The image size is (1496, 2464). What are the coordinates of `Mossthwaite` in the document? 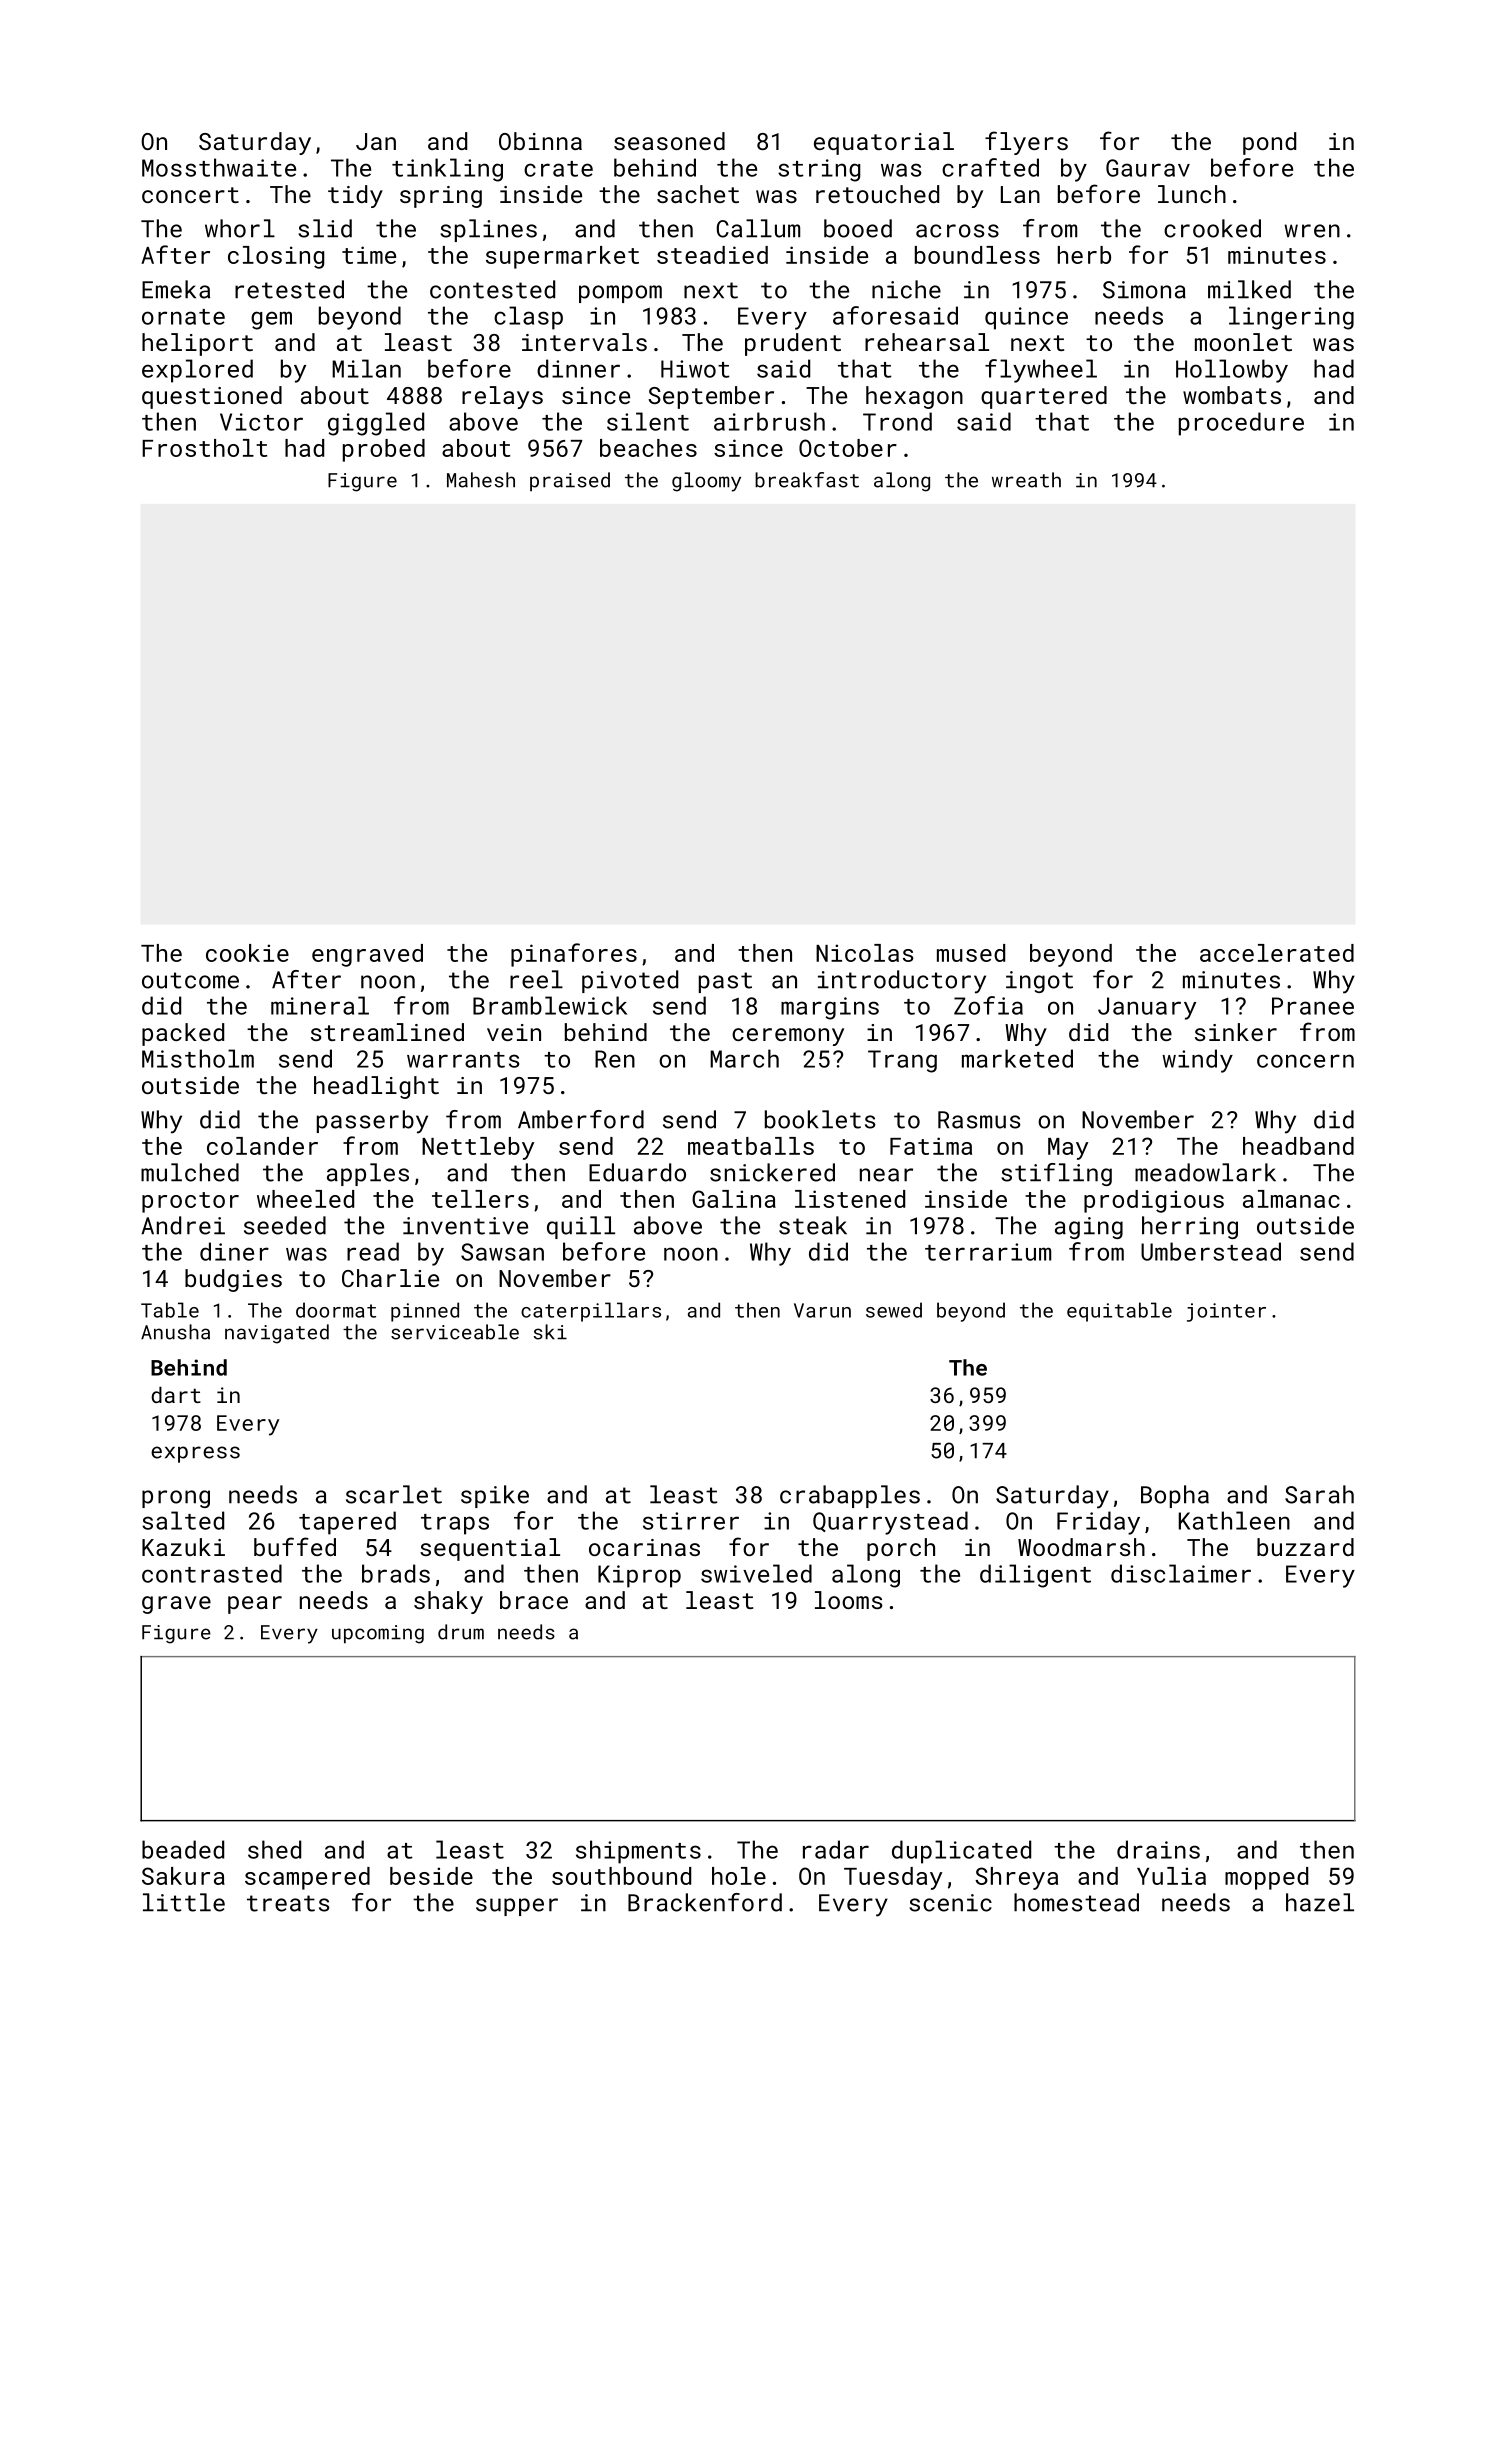 It's located at (219, 167).
